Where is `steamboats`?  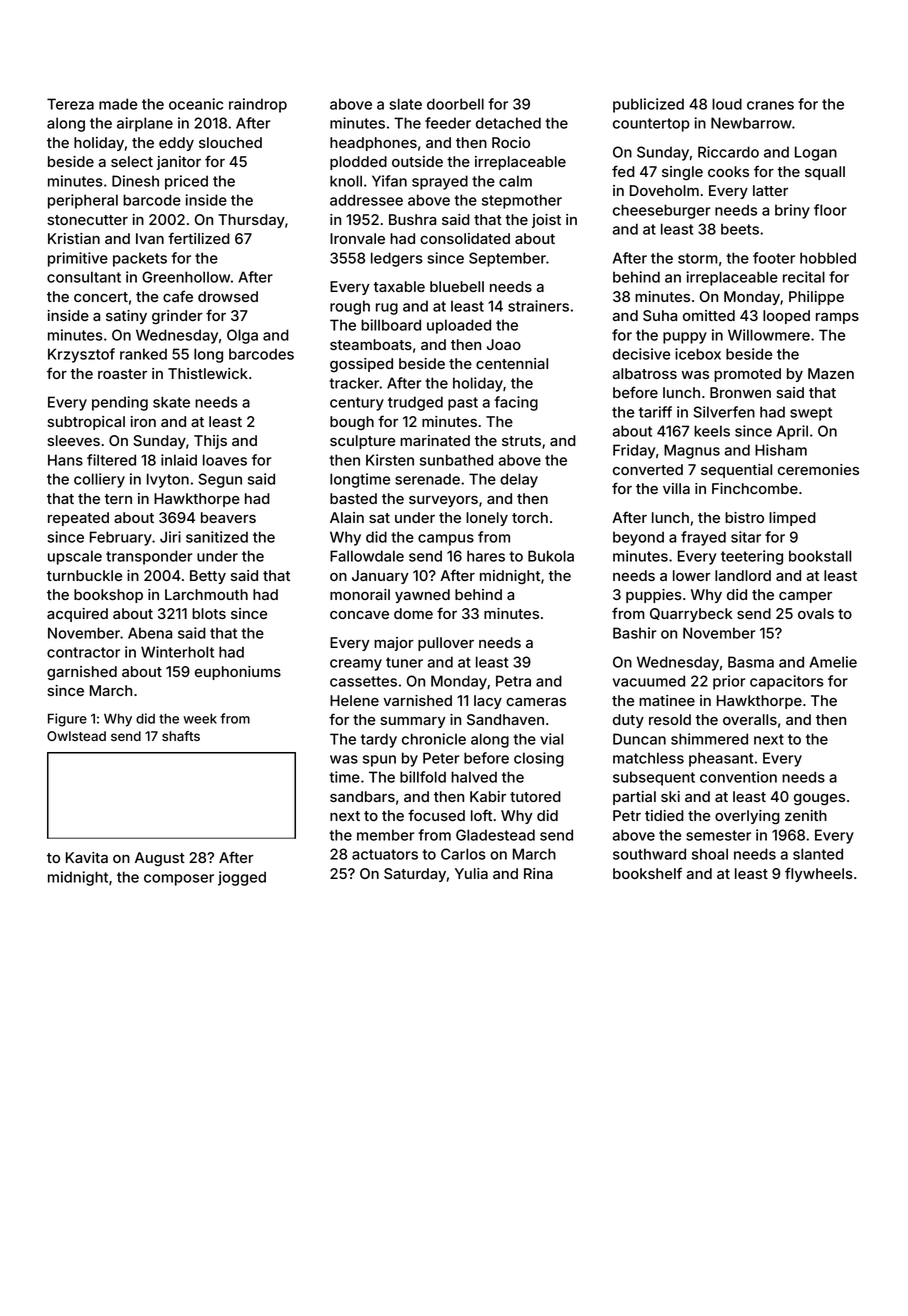
steamboats is located at coordinates (371, 344).
